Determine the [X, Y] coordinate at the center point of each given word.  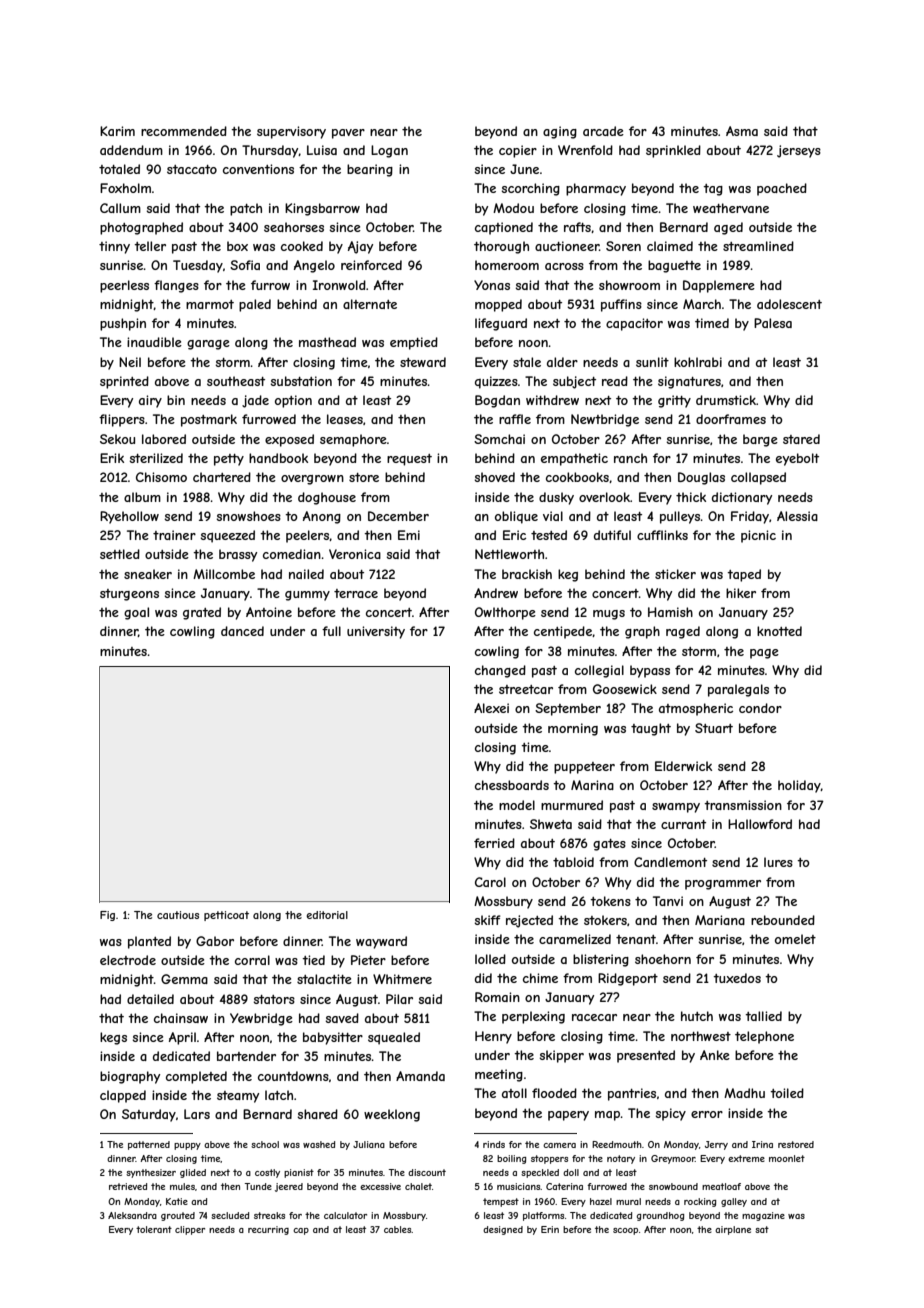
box [237, 246]
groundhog [660, 1216]
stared [801, 439]
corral [252, 960]
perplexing [533, 1017]
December [398, 516]
